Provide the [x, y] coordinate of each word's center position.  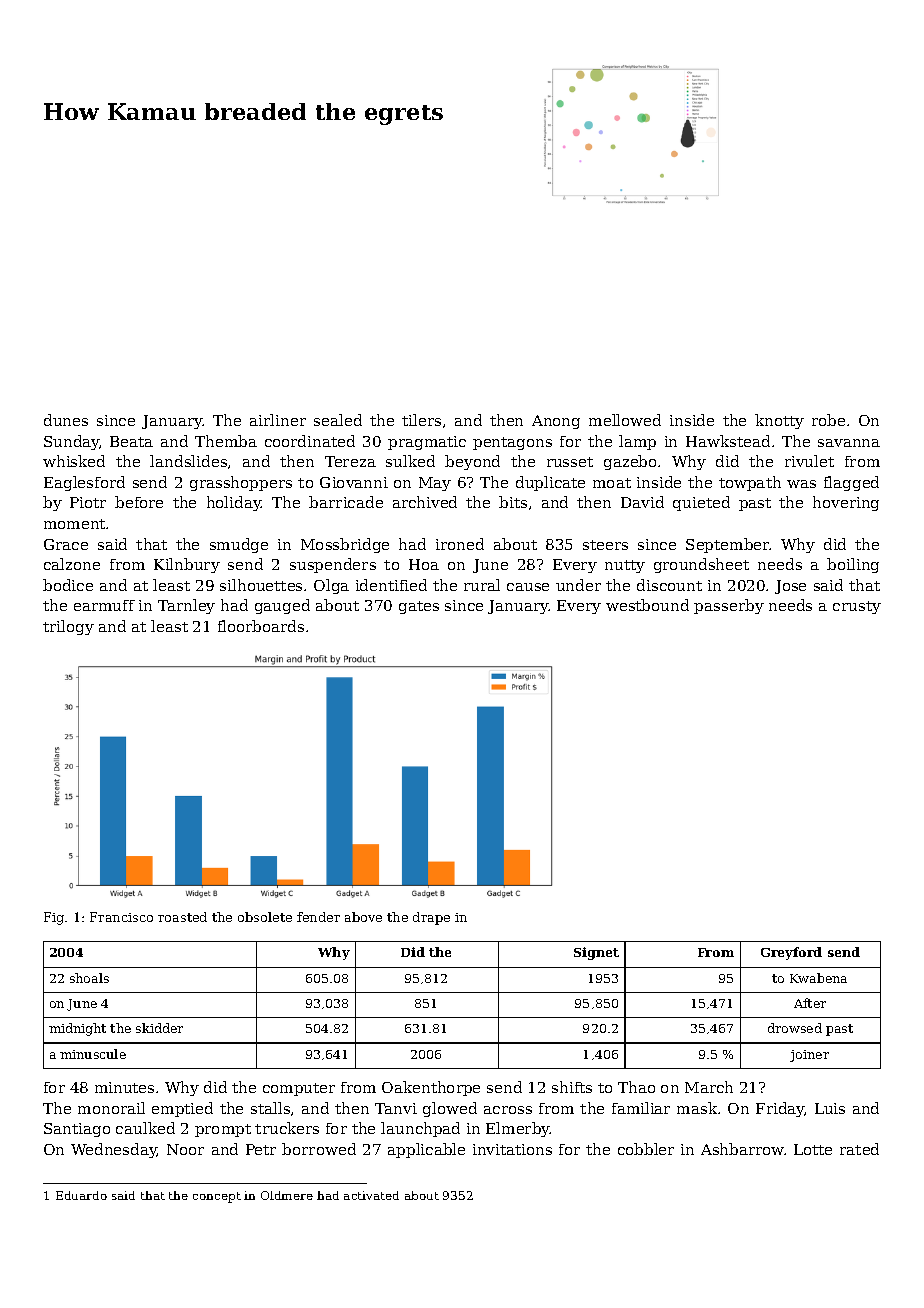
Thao [636, 1087]
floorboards [261, 626]
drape [431, 918]
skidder [159, 1028]
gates [419, 607]
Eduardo [81, 1195]
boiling [853, 565]
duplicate [550, 483]
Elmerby [518, 1129]
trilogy [68, 627]
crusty [857, 607]
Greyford [791, 953]
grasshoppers [241, 483]
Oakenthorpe [431, 1088]
